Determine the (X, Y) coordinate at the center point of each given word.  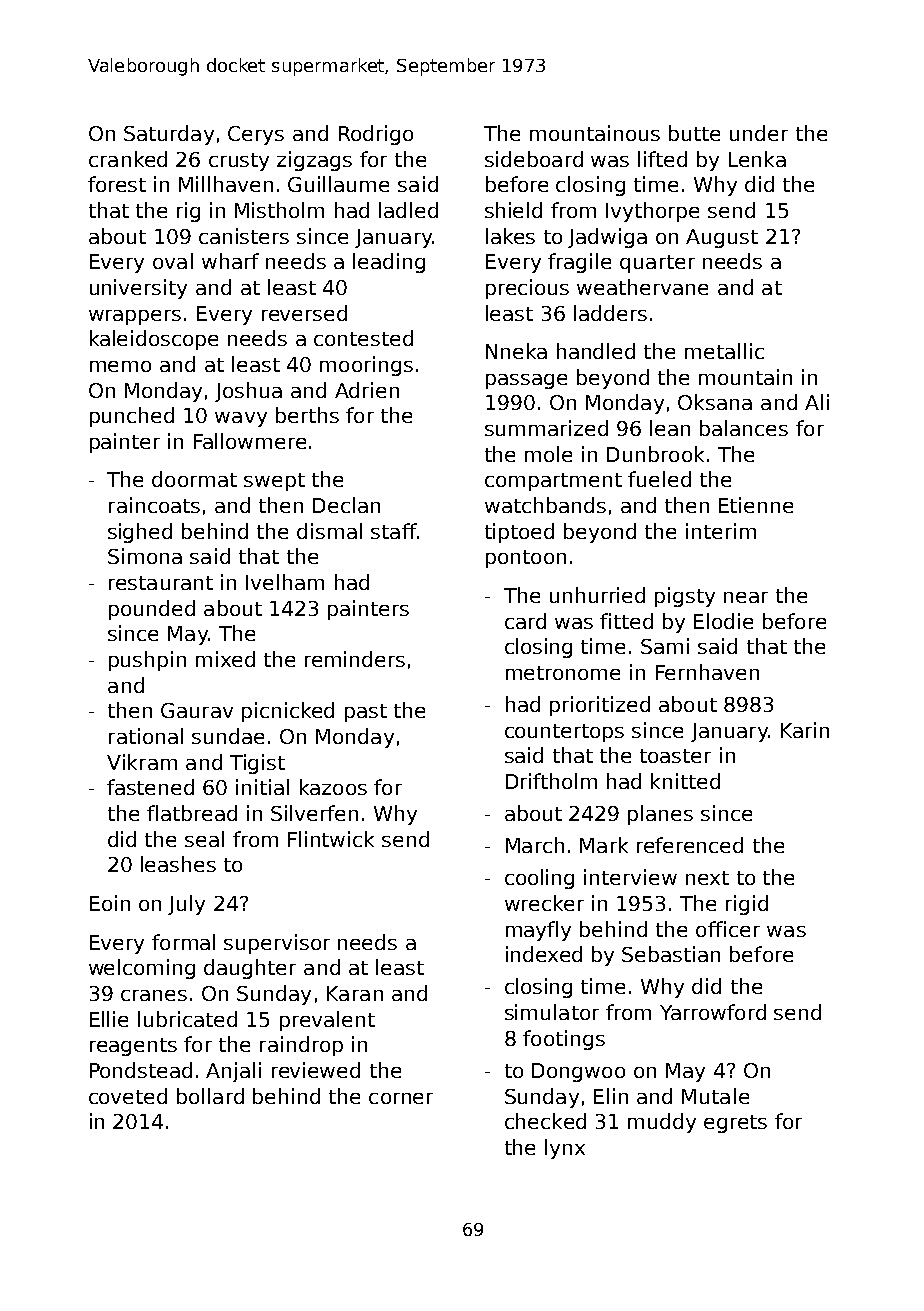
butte (694, 133)
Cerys (256, 135)
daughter (250, 969)
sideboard (534, 159)
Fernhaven (707, 672)
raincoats (154, 505)
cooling (539, 879)
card (525, 621)
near (746, 597)
